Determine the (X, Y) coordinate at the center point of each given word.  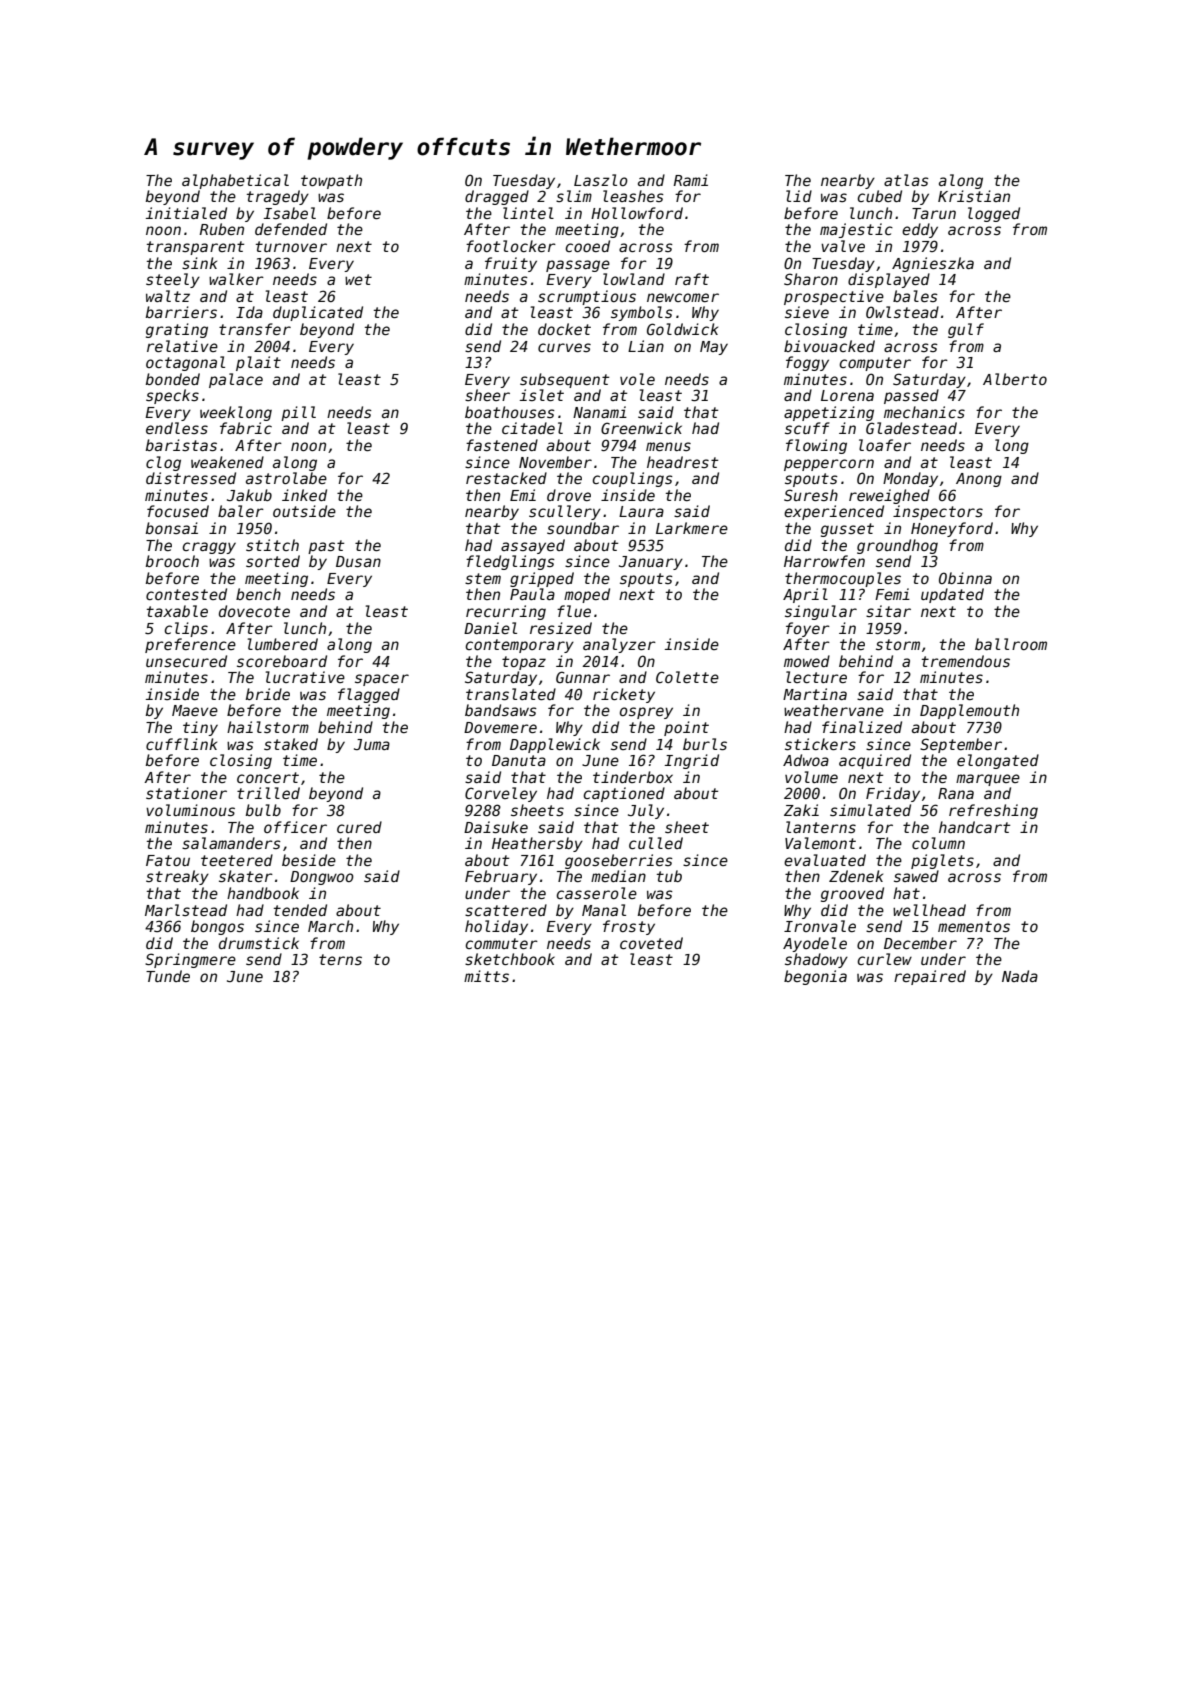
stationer (186, 793)
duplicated (318, 313)
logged (994, 214)
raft (692, 279)
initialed (186, 213)
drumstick (259, 943)
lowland (634, 279)
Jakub (249, 495)
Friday (893, 794)
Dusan (358, 561)
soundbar (583, 528)
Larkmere (692, 528)
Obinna (965, 578)
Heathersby (537, 844)
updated (952, 595)
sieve (807, 312)
